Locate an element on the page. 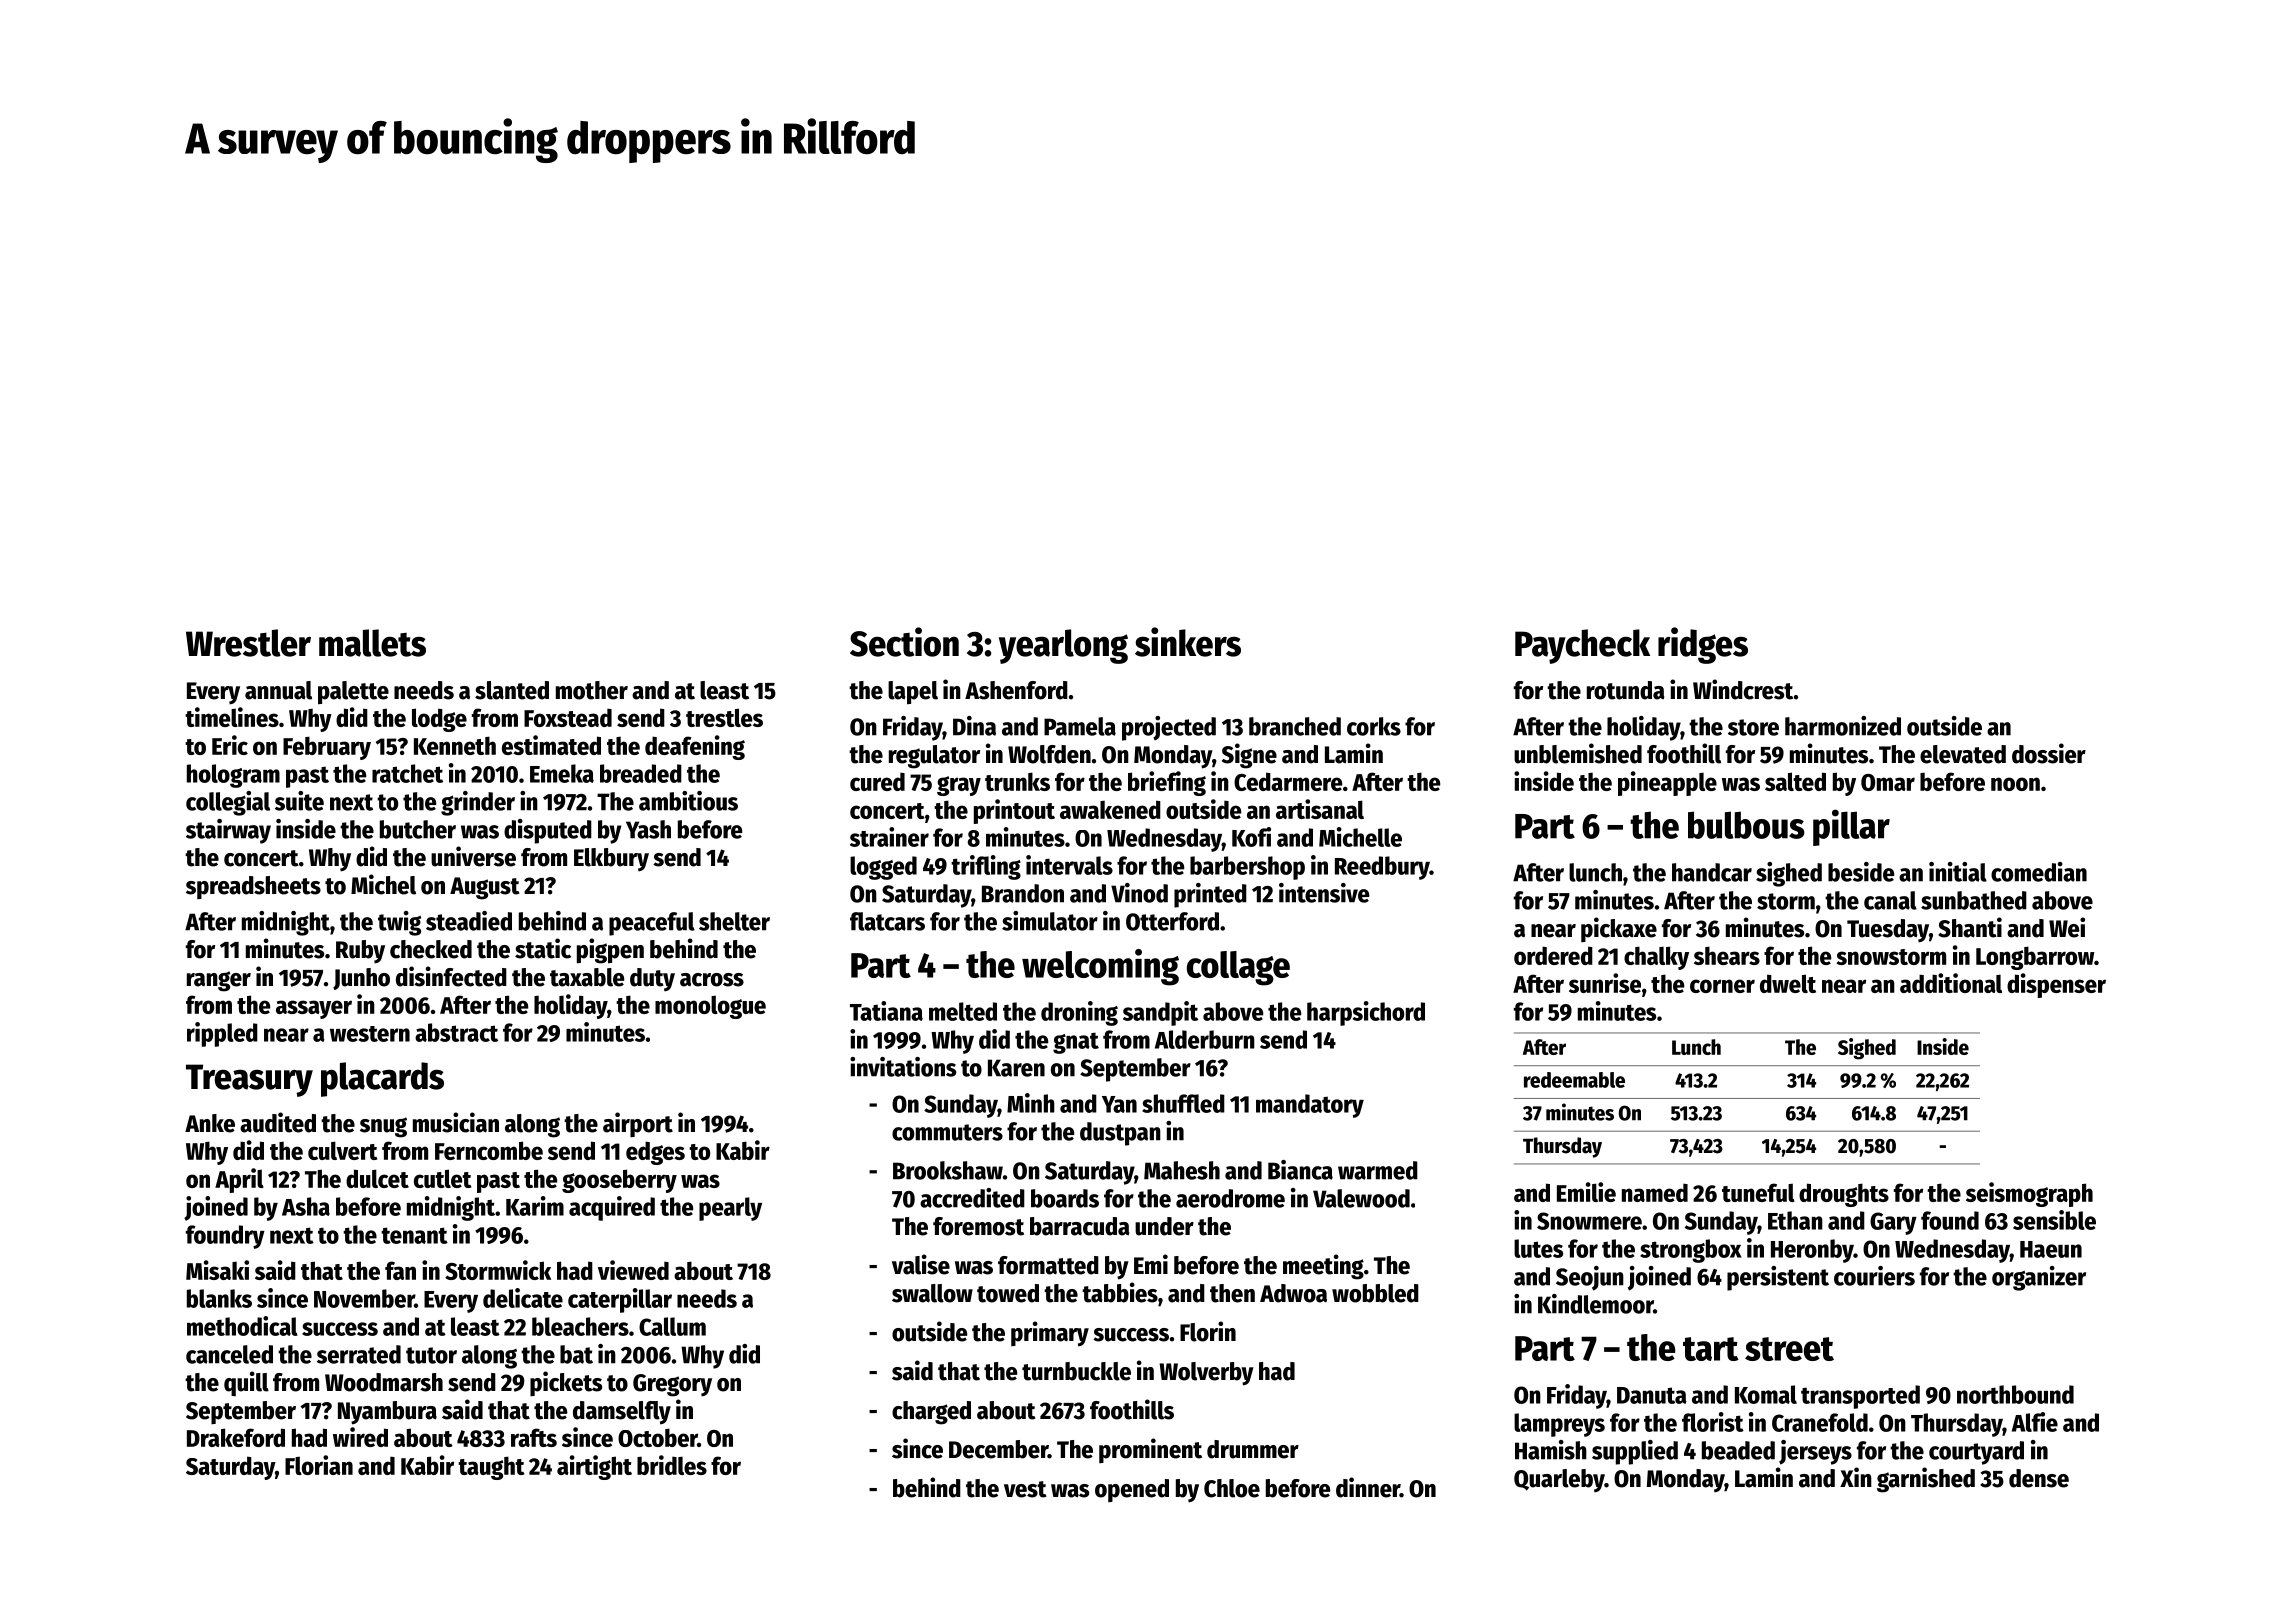 This page has height=1620, width=2292. Callum is located at coordinates (672, 1326).
